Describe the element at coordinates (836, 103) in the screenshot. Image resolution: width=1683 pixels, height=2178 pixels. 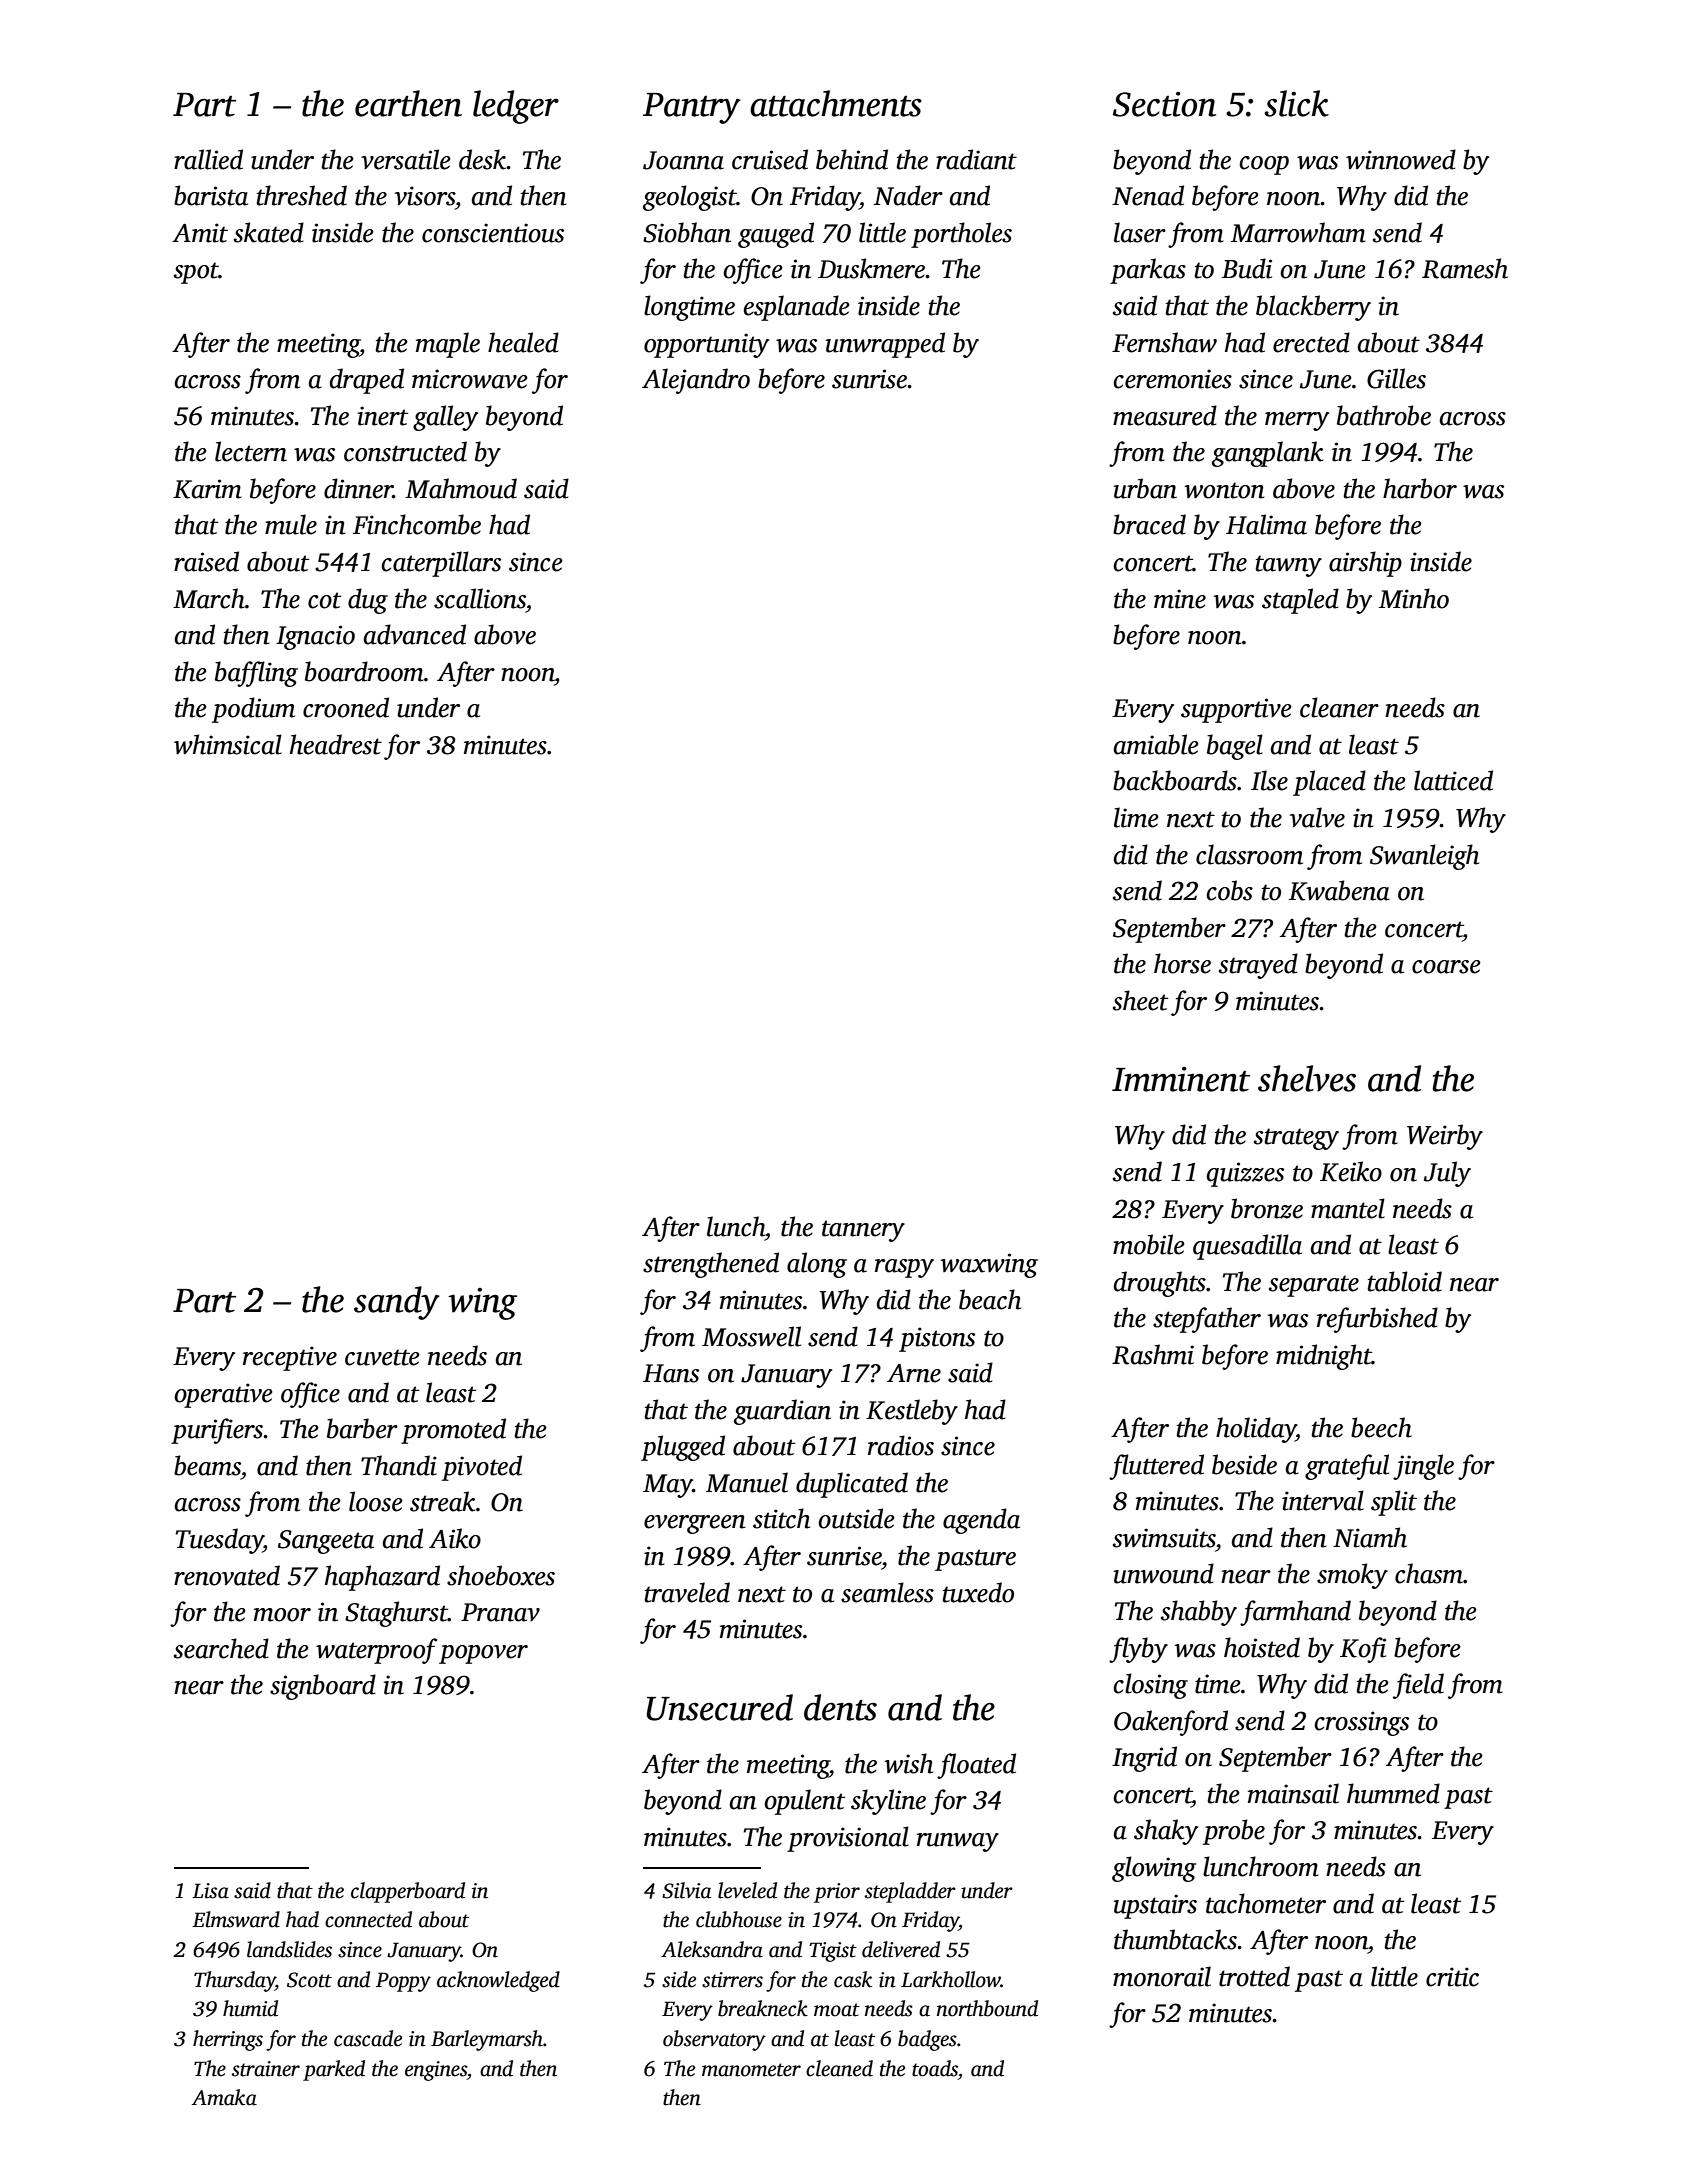
I see `attachments` at that location.
